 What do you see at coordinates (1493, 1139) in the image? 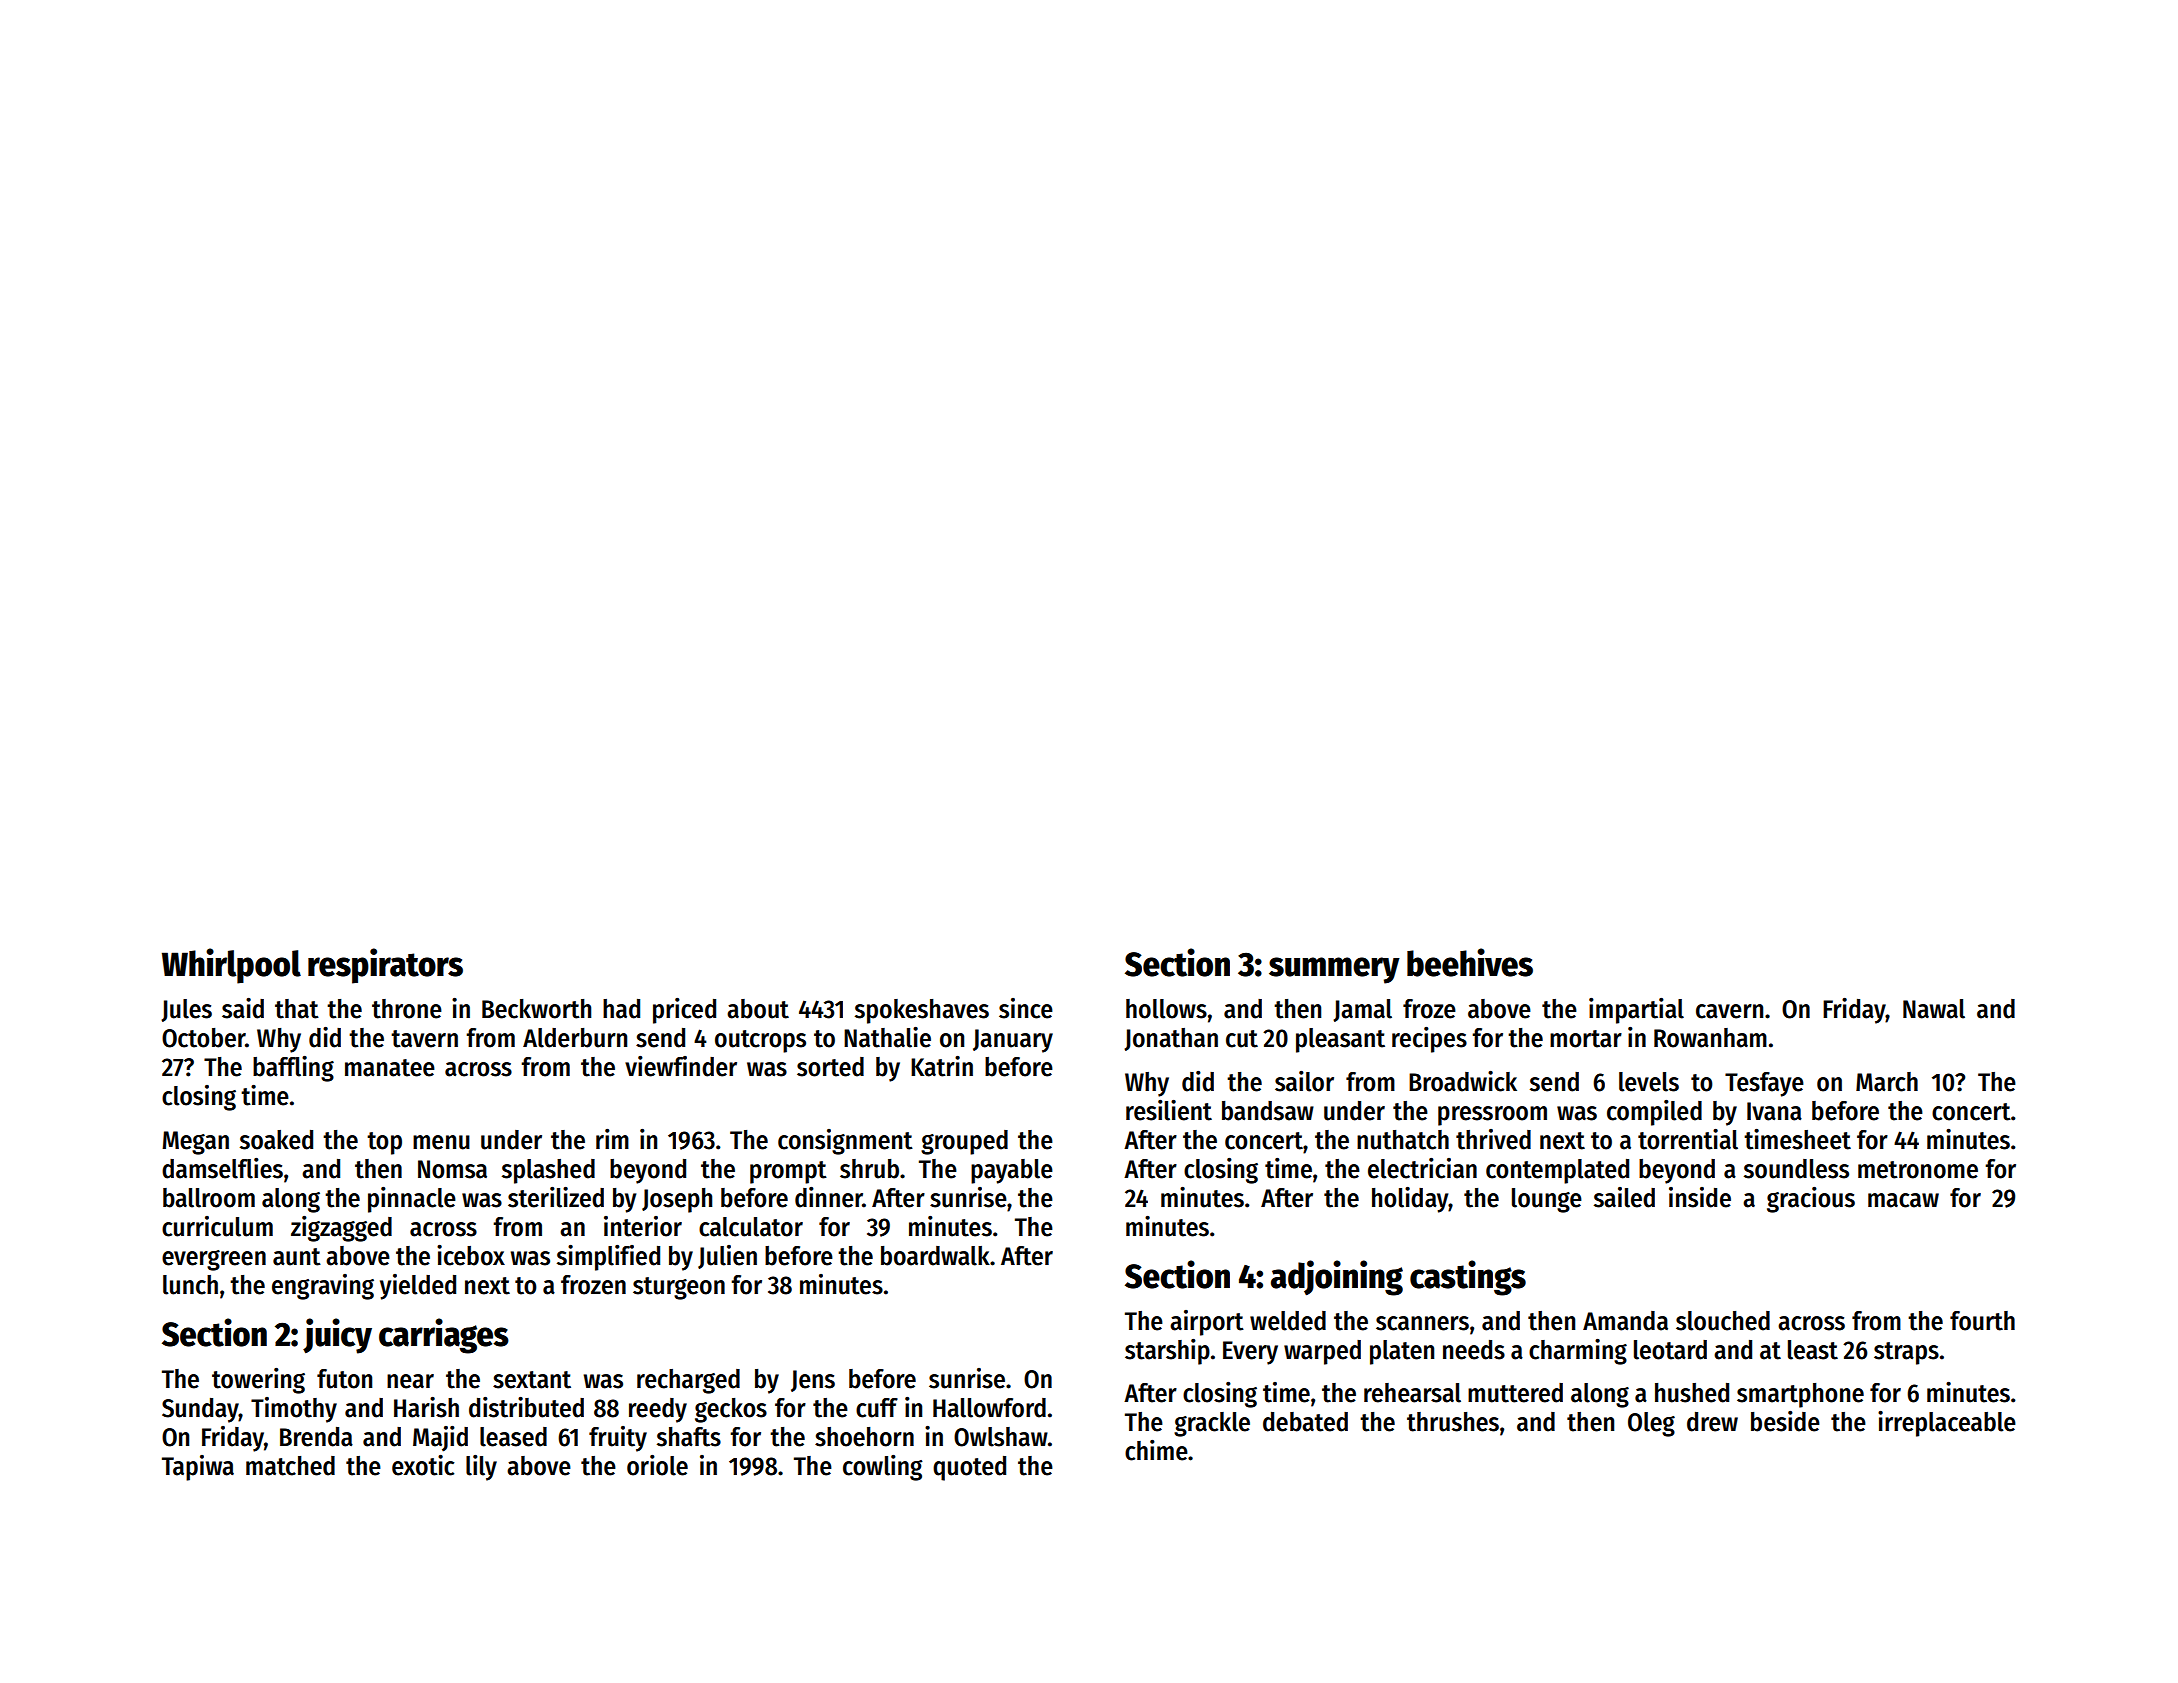
I see `thrived` at bounding box center [1493, 1139].
